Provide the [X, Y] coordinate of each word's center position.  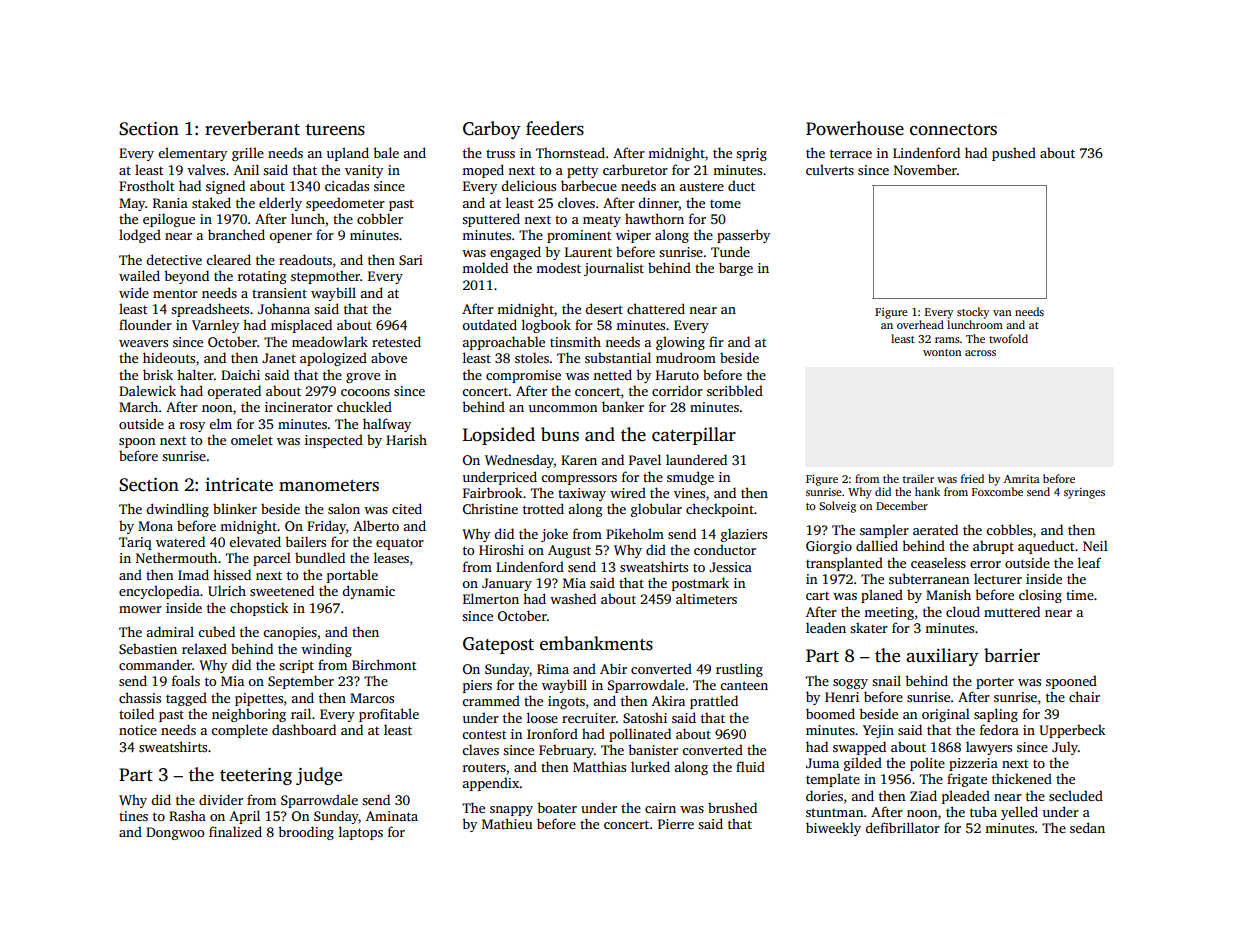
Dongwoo [175, 833]
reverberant [252, 128]
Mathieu [507, 823]
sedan [1087, 827]
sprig [751, 154]
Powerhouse [855, 128]
